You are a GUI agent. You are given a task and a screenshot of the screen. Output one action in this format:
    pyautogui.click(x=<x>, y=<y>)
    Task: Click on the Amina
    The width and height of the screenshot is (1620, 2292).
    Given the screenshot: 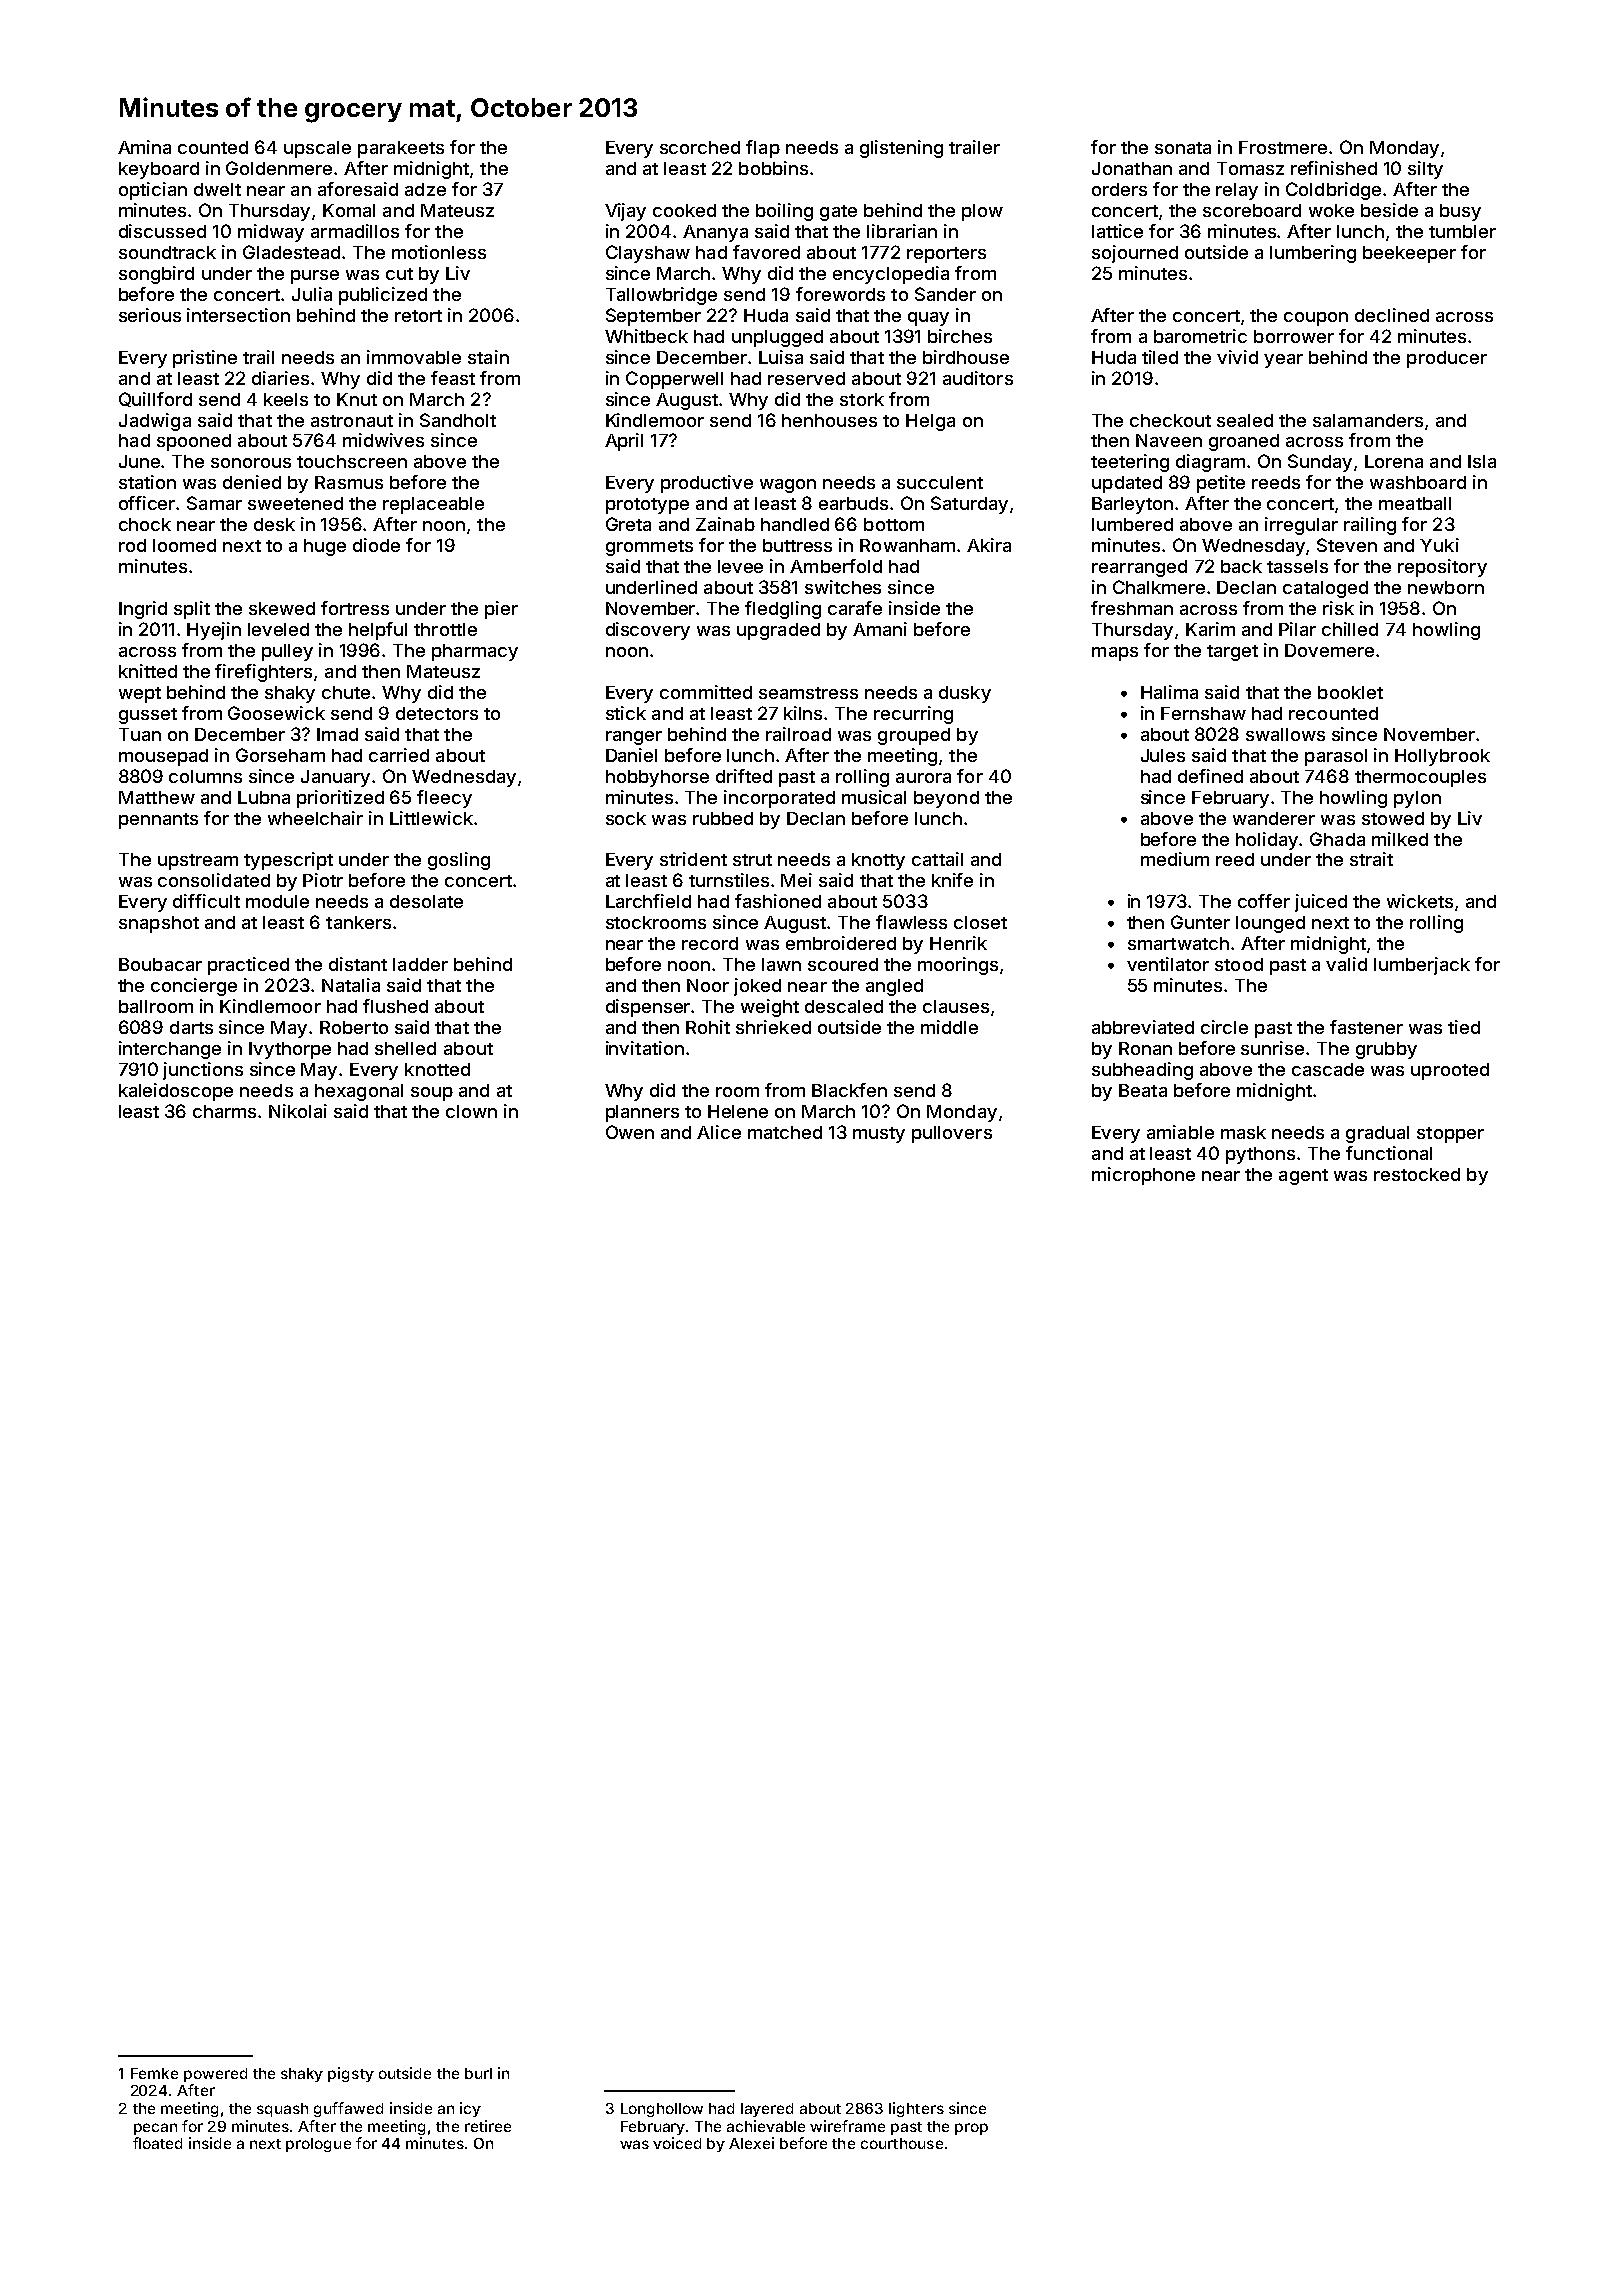 What is the action you would take?
    pyautogui.click(x=144, y=147)
